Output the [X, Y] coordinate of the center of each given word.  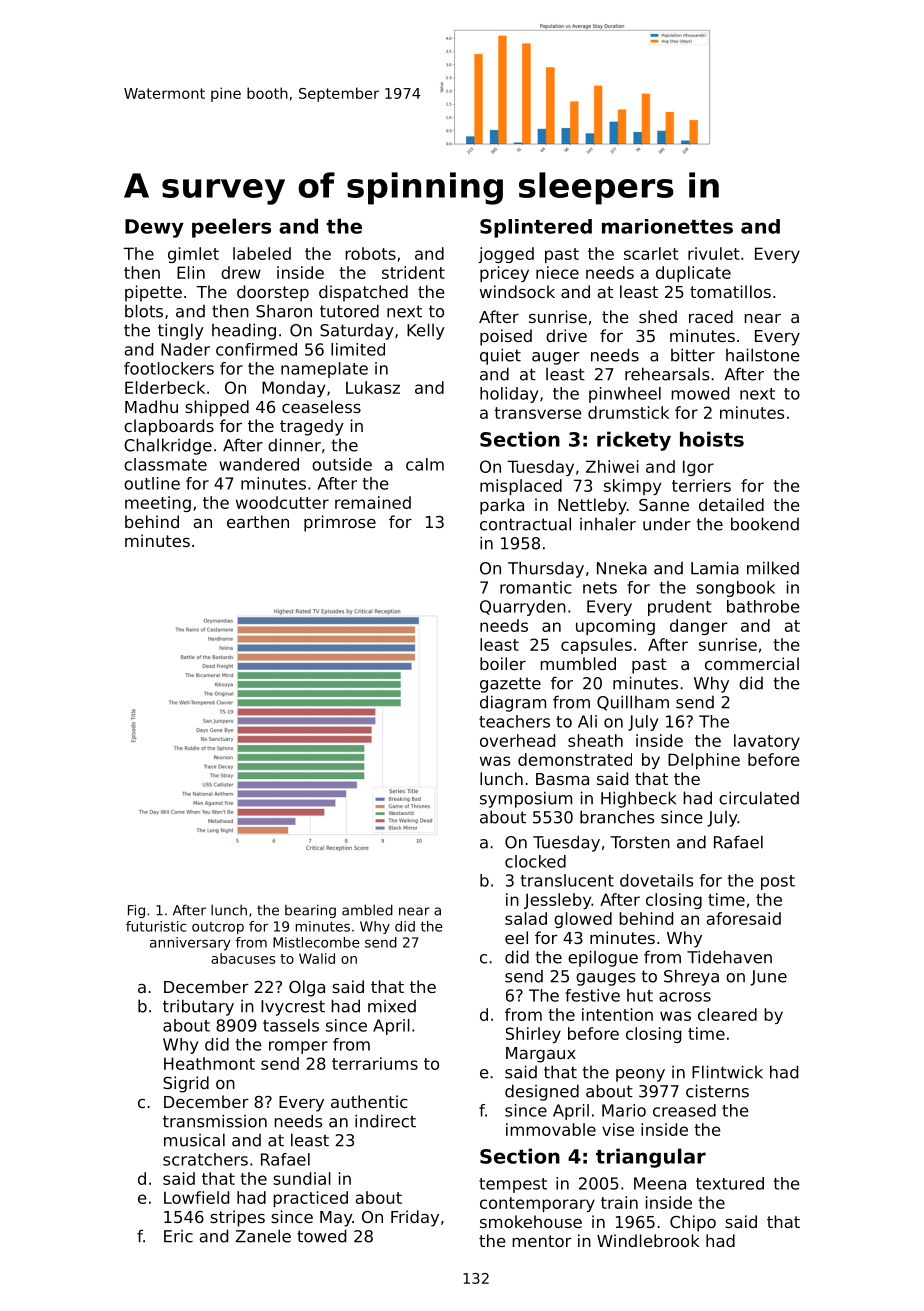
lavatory [767, 742]
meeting [158, 504]
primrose [340, 523]
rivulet [714, 253]
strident [413, 272]
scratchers [205, 1159]
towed [321, 1236]
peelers [231, 228]
